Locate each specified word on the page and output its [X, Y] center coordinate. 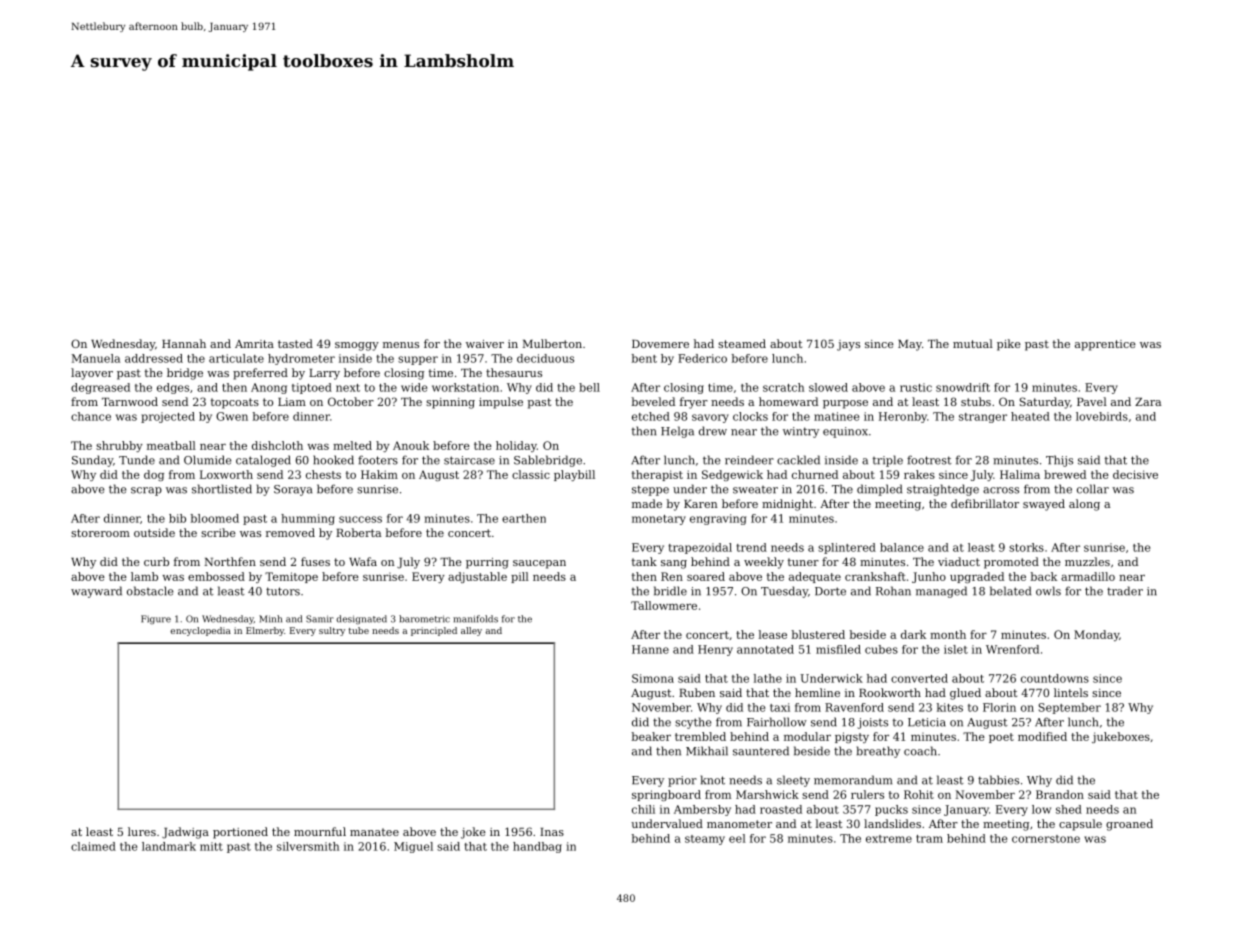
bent [644, 358]
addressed [154, 358]
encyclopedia [200, 631]
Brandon [1060, 794]
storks [1026, 547]
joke [473, 833]
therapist [657, 475]
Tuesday [784, 592]
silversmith [308, 846]
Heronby [903, 417]
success [360, 519]
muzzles [1087, 561]
